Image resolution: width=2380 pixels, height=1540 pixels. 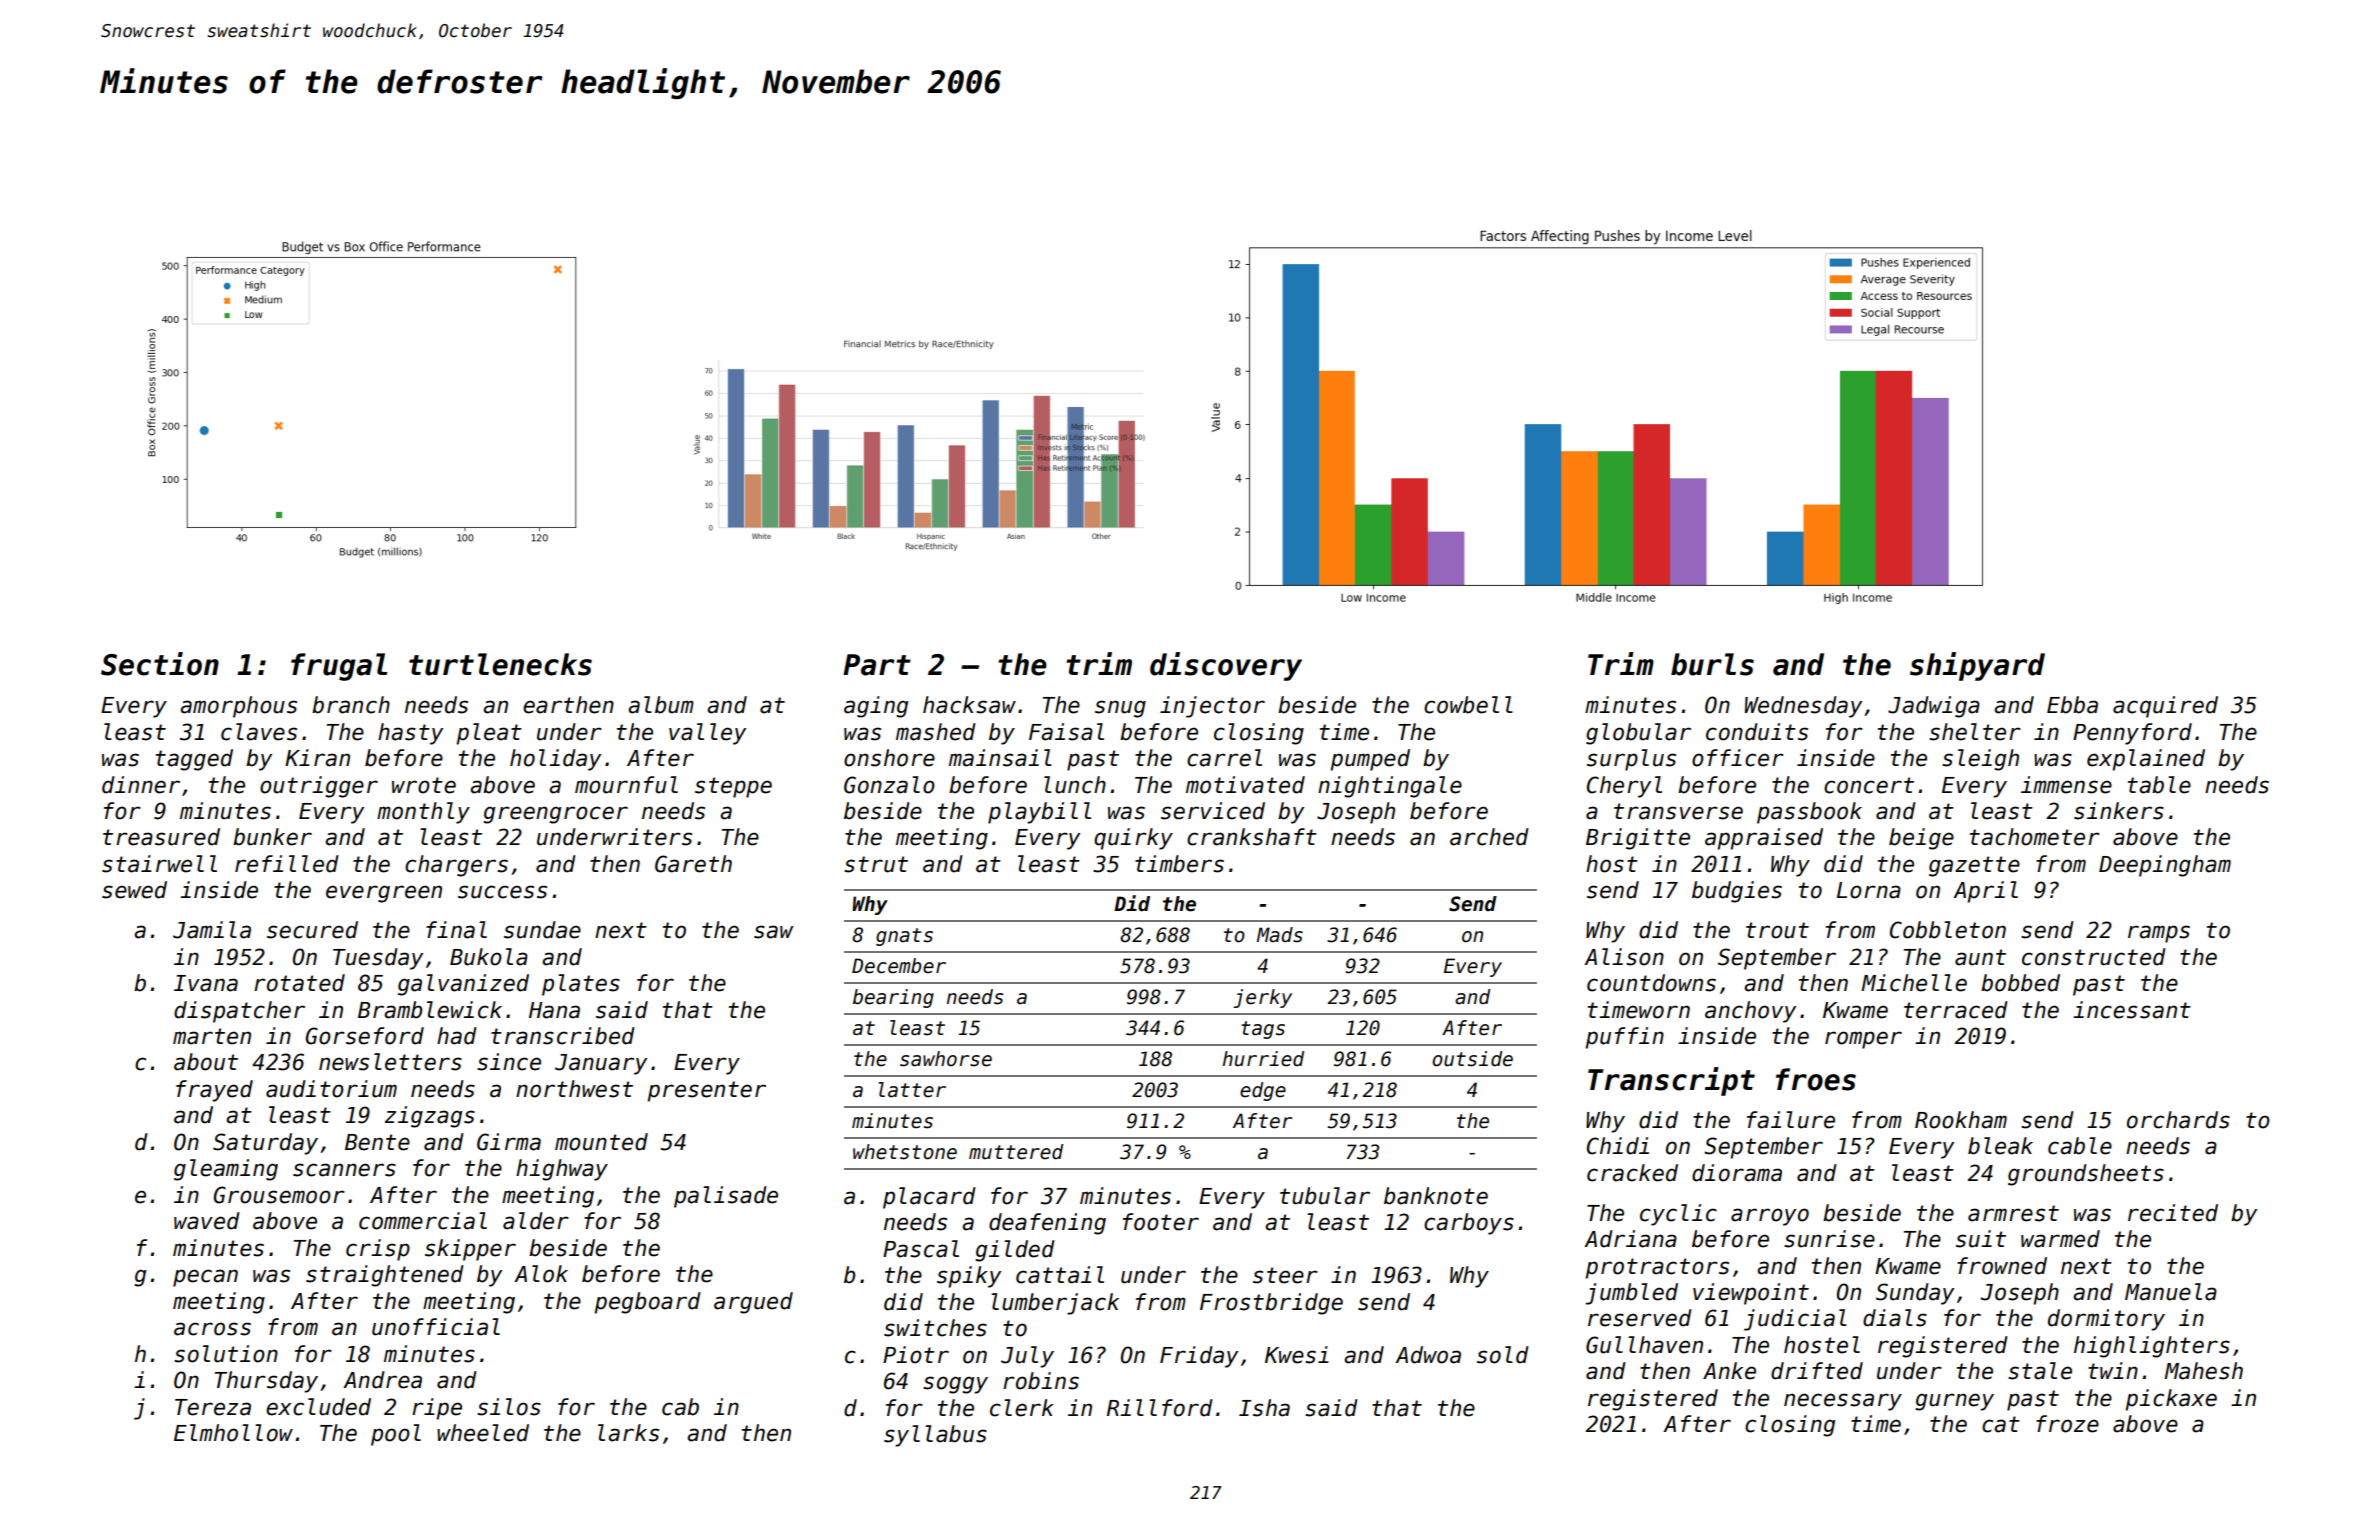 I want to click on latter, so click(x=912, y=1090).
